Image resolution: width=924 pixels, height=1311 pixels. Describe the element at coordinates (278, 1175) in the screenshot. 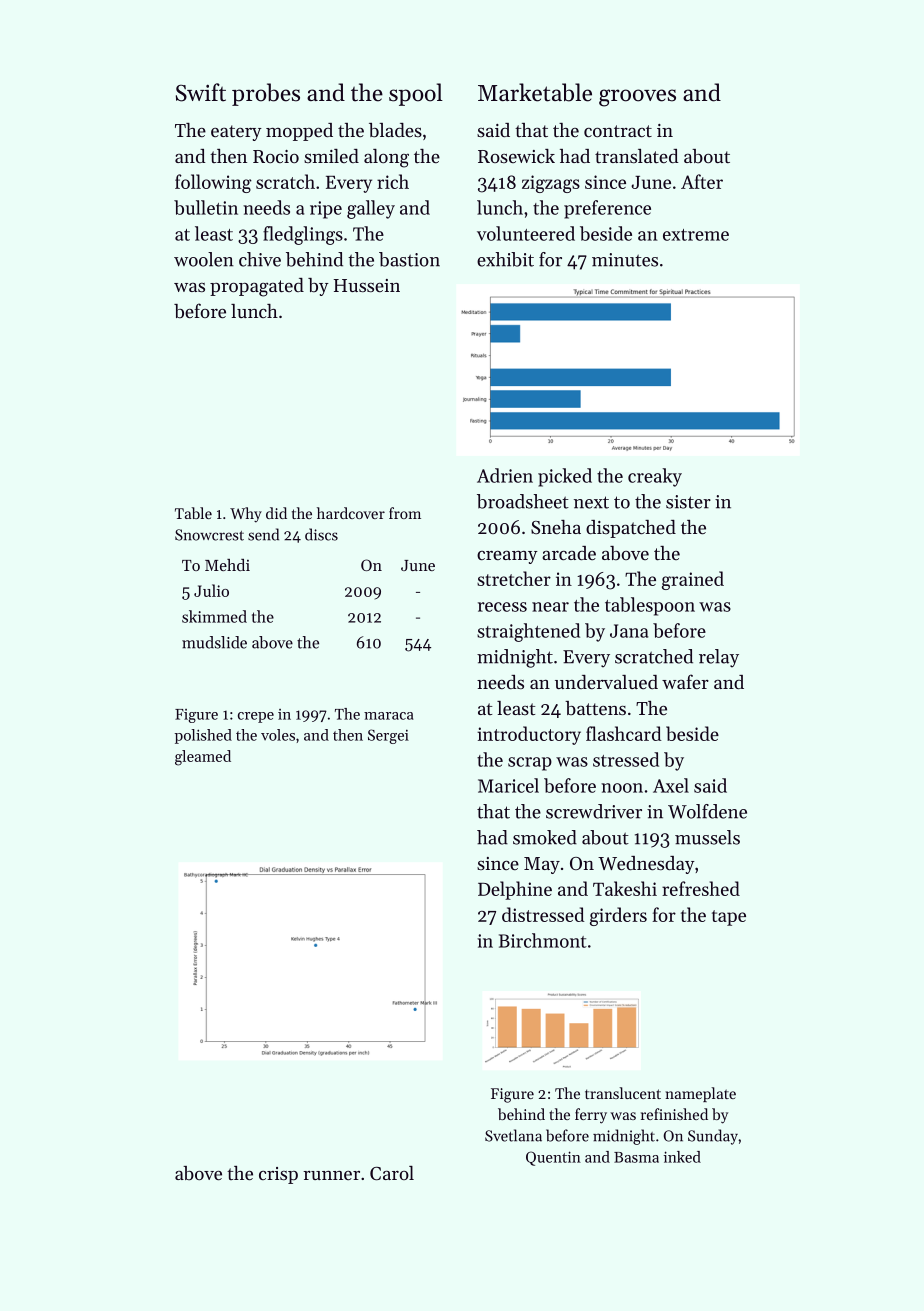

I see `crisp` at that location.
